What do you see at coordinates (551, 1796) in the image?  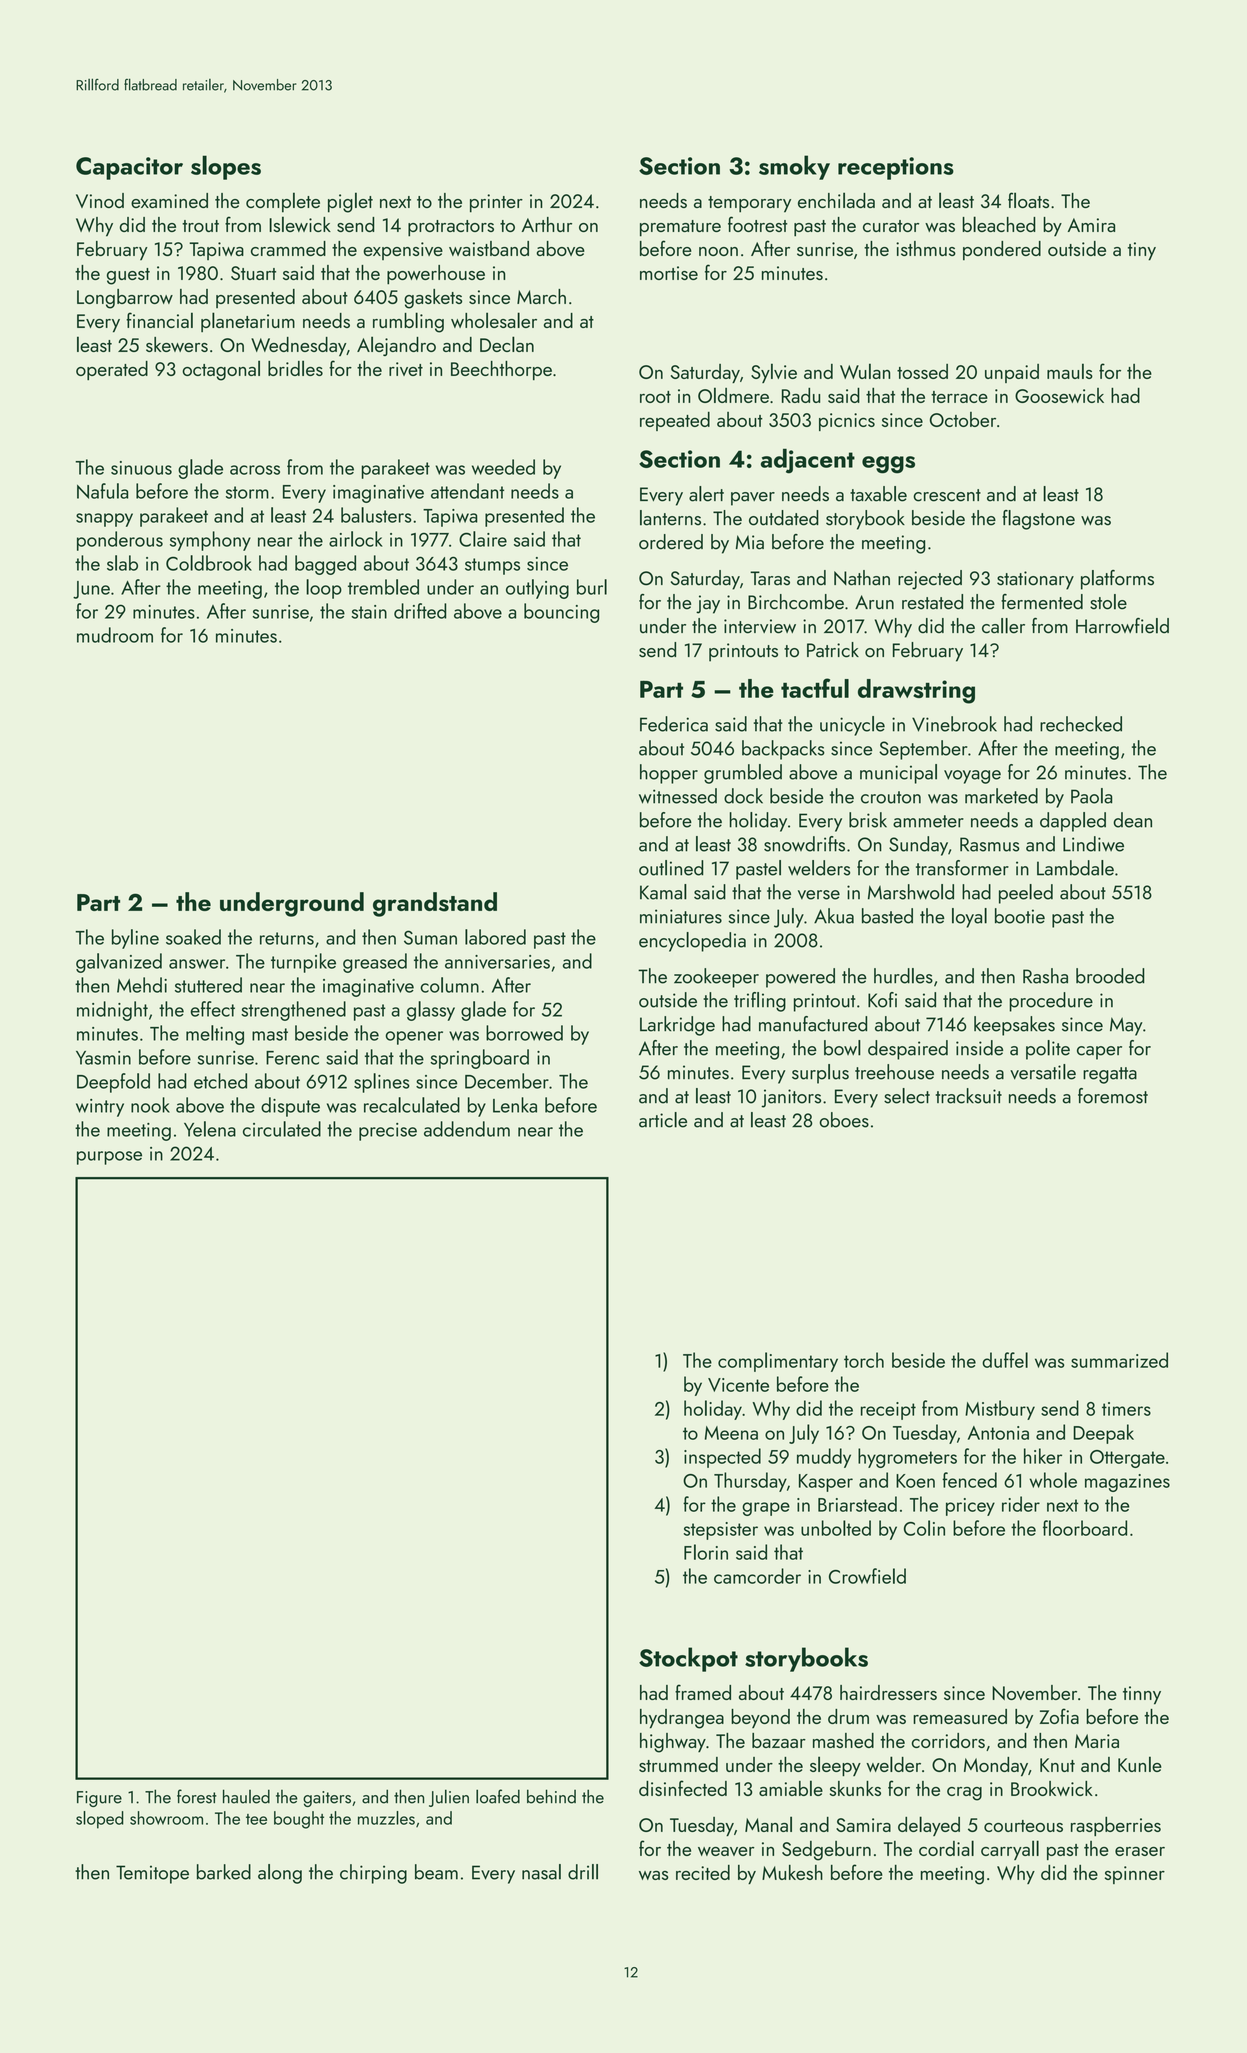 I see `behind` at bounding box center [551, 1796].
